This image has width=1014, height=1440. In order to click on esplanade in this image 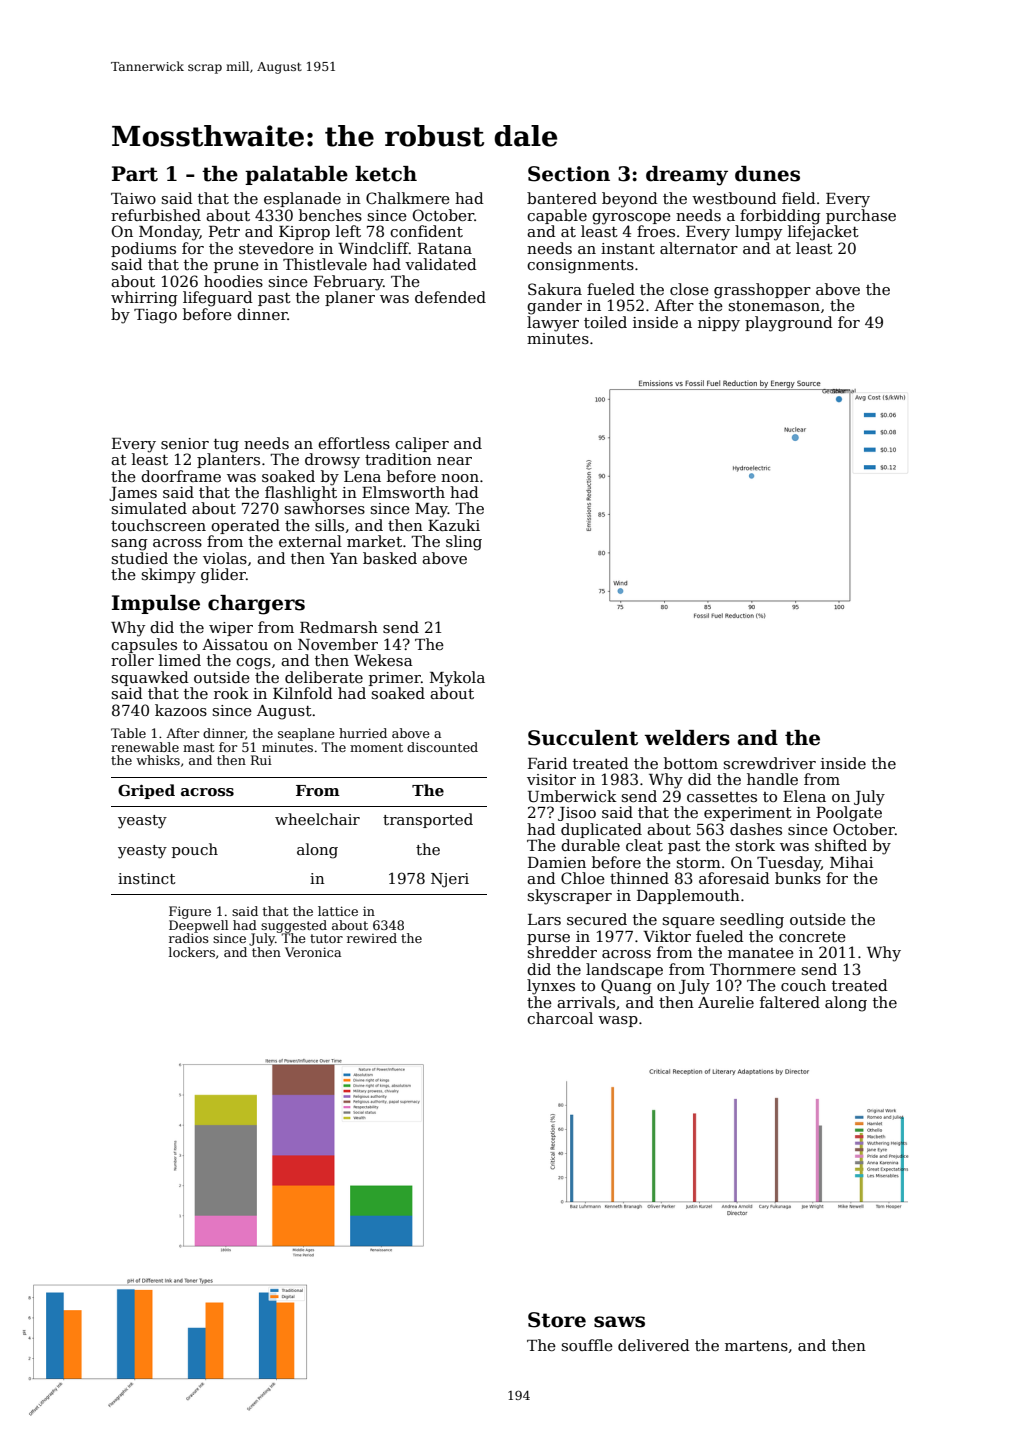, I will do `click(302, 199)`.
